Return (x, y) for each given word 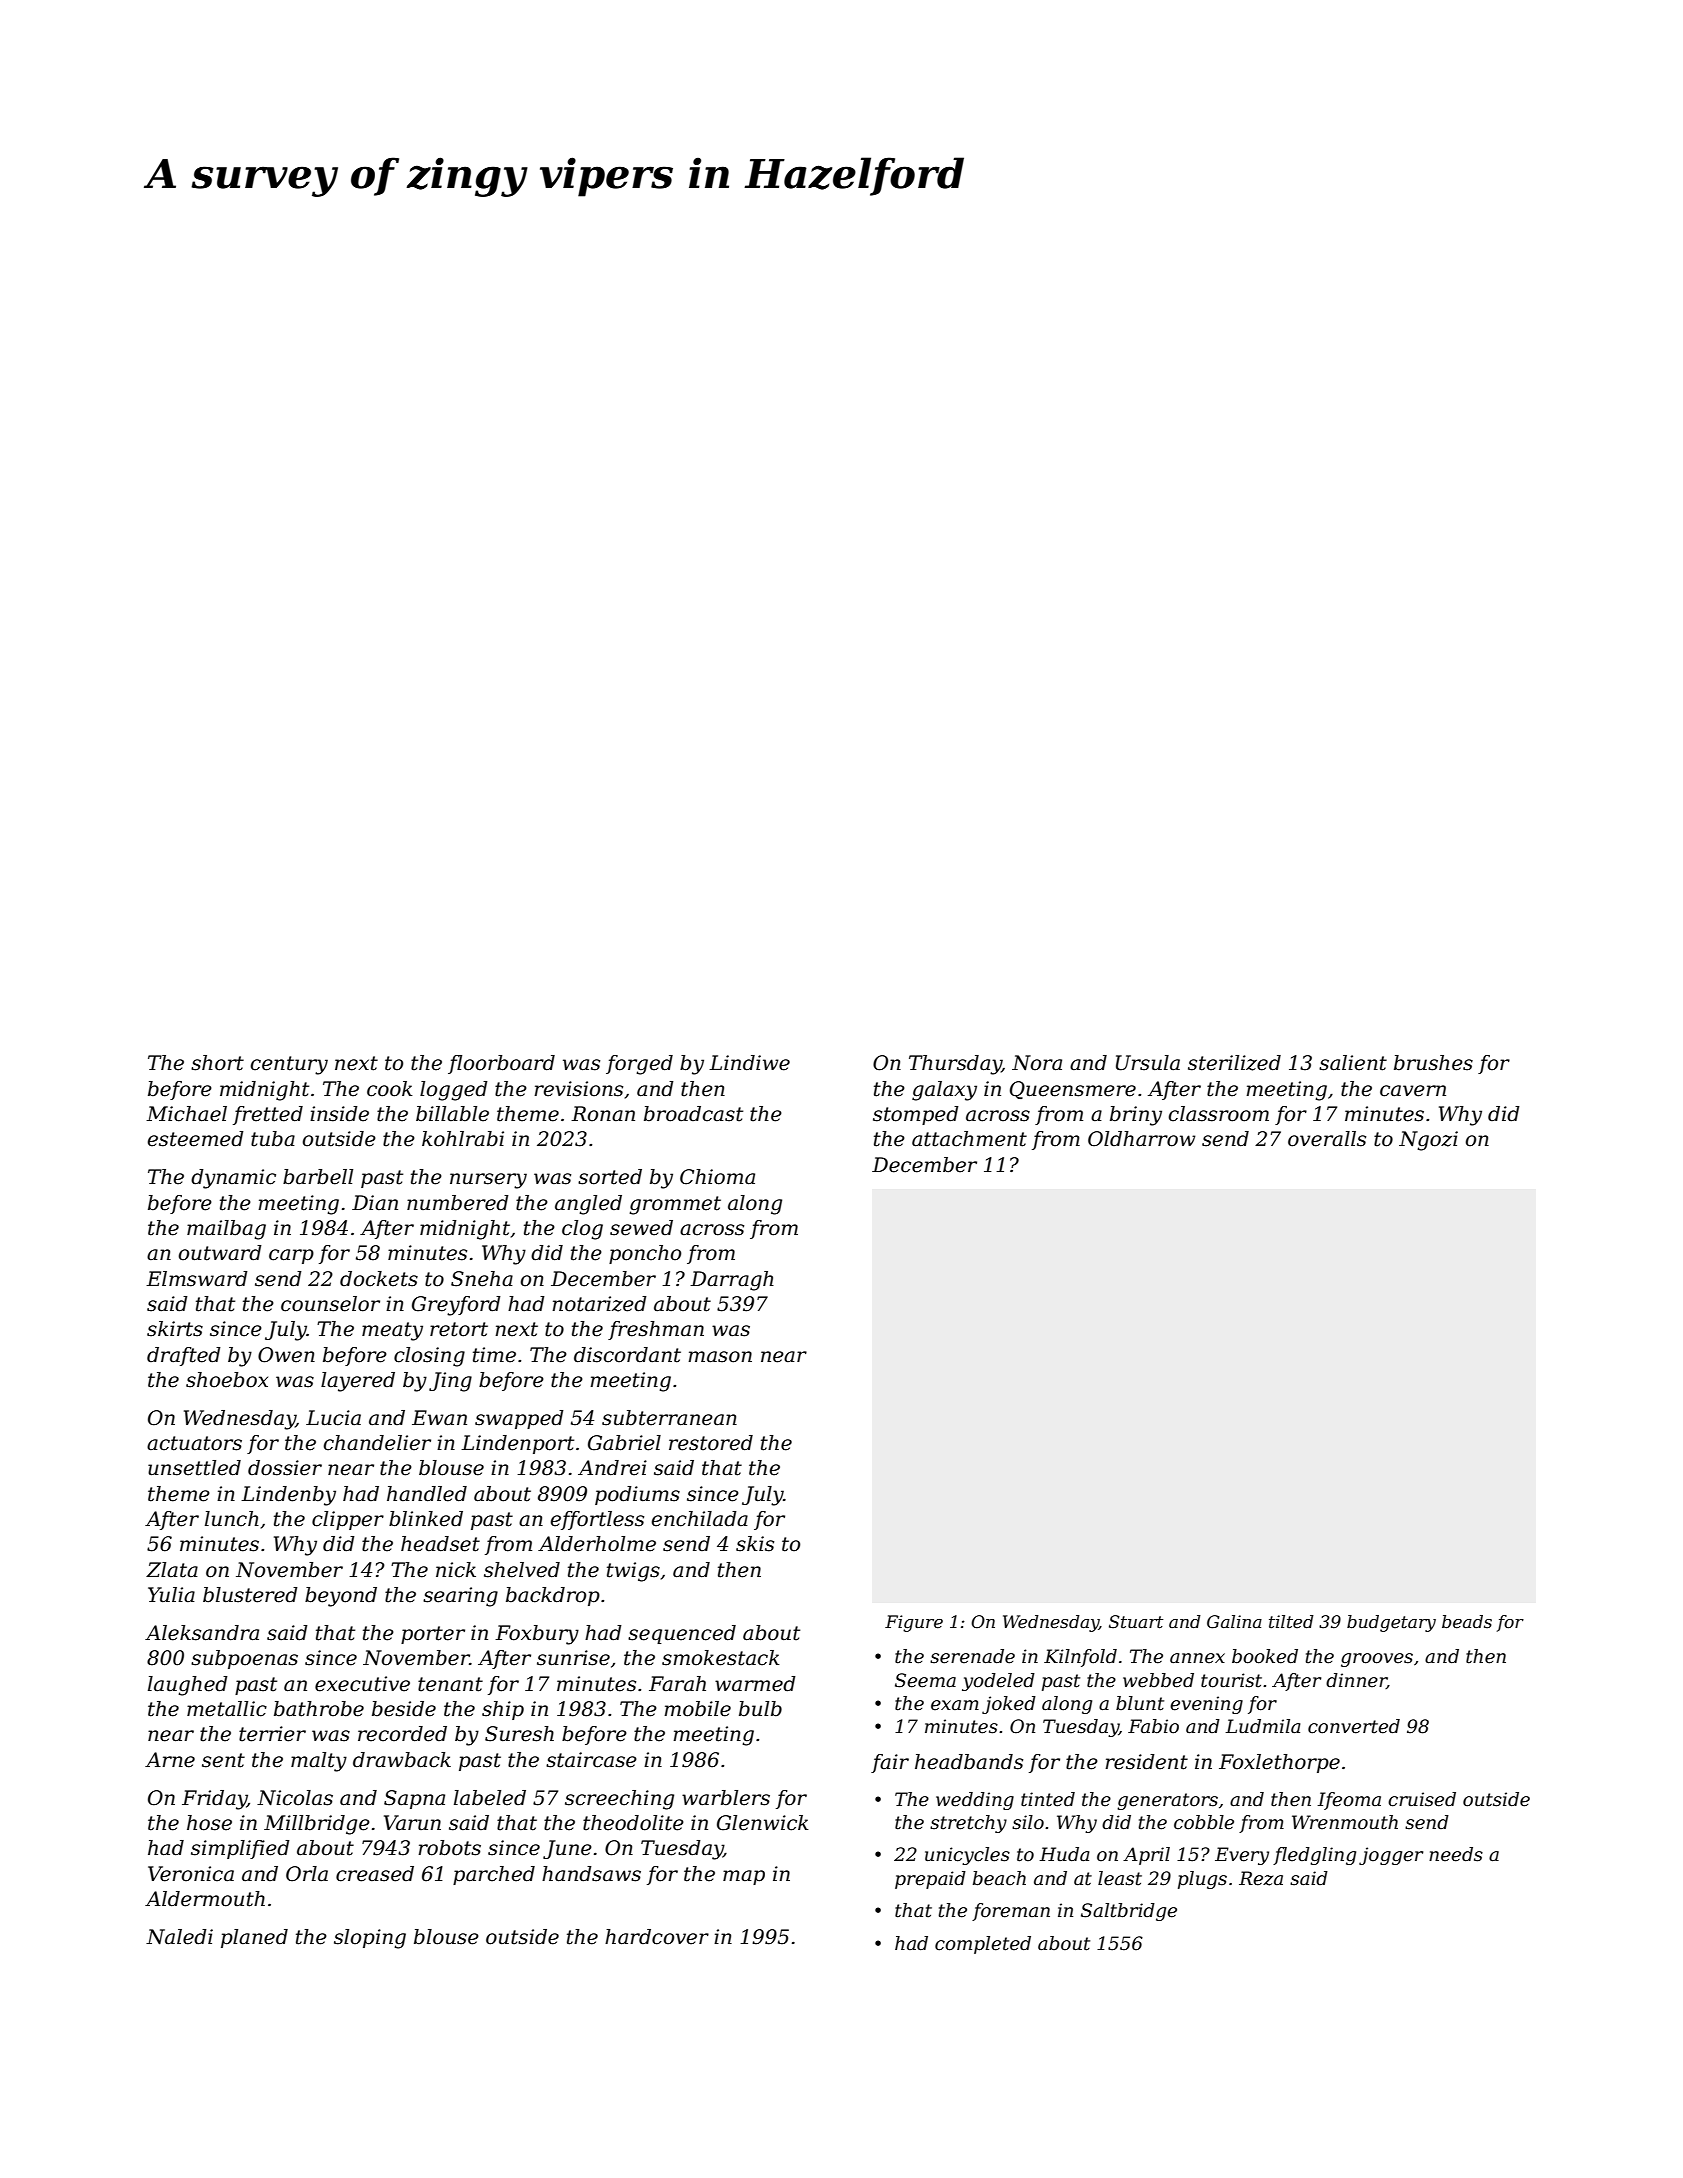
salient (1353, 1063)
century (289, 1065)
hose (209, 1823)
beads (1467, 1622)
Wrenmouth (1345, 1822)
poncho (645, 1254)
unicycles (967, 1856)
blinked (426, 1519)
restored (711, 1443)
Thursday (955, 1065)
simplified (240, 1849)
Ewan (439, 1418)
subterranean (669, 1418)
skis (755, 1544)
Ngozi (1428, 1141)
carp (291, 1256)
